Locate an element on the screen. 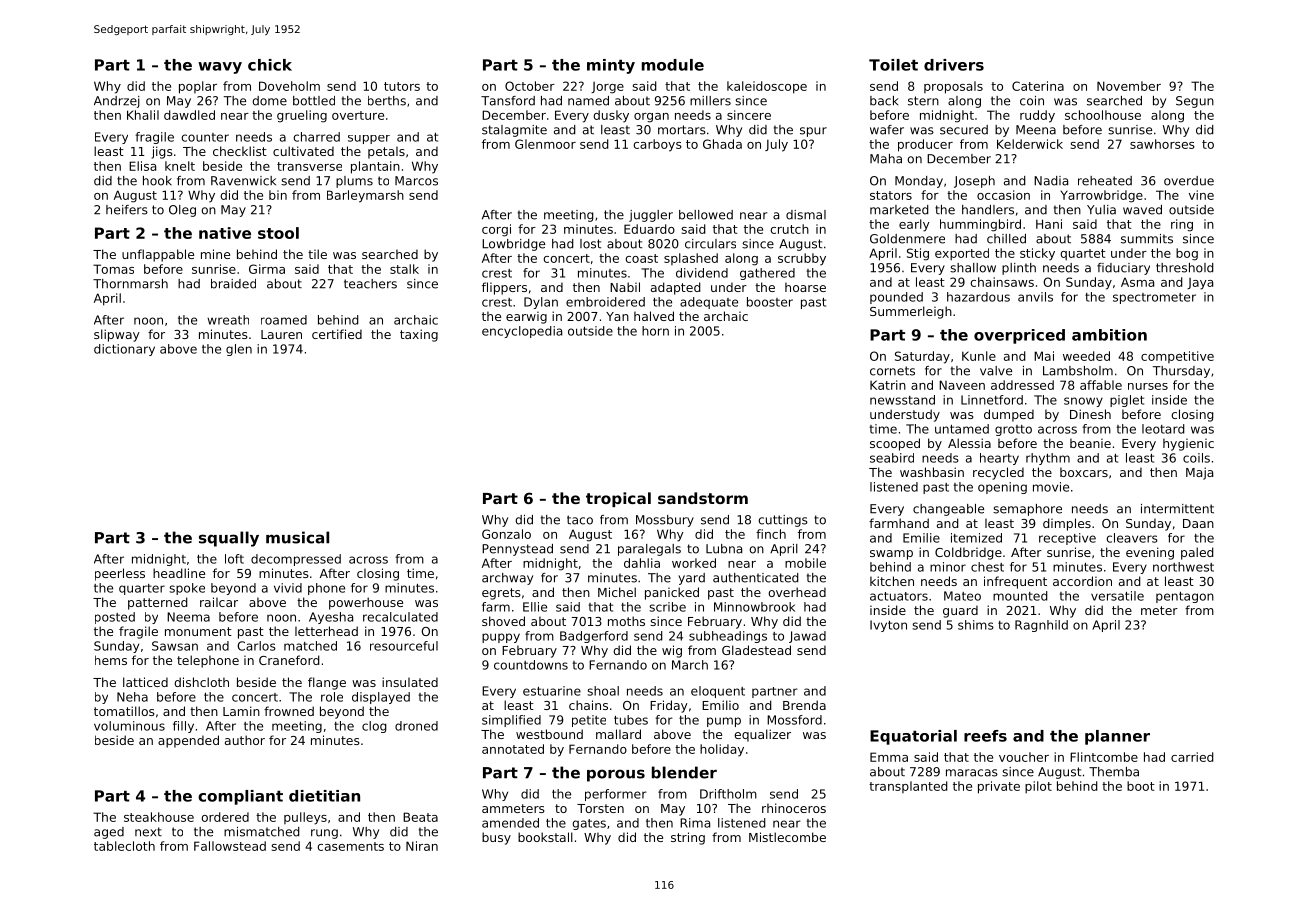 The image size is (1308, 924). casements is located at coordinates (350, 846).
